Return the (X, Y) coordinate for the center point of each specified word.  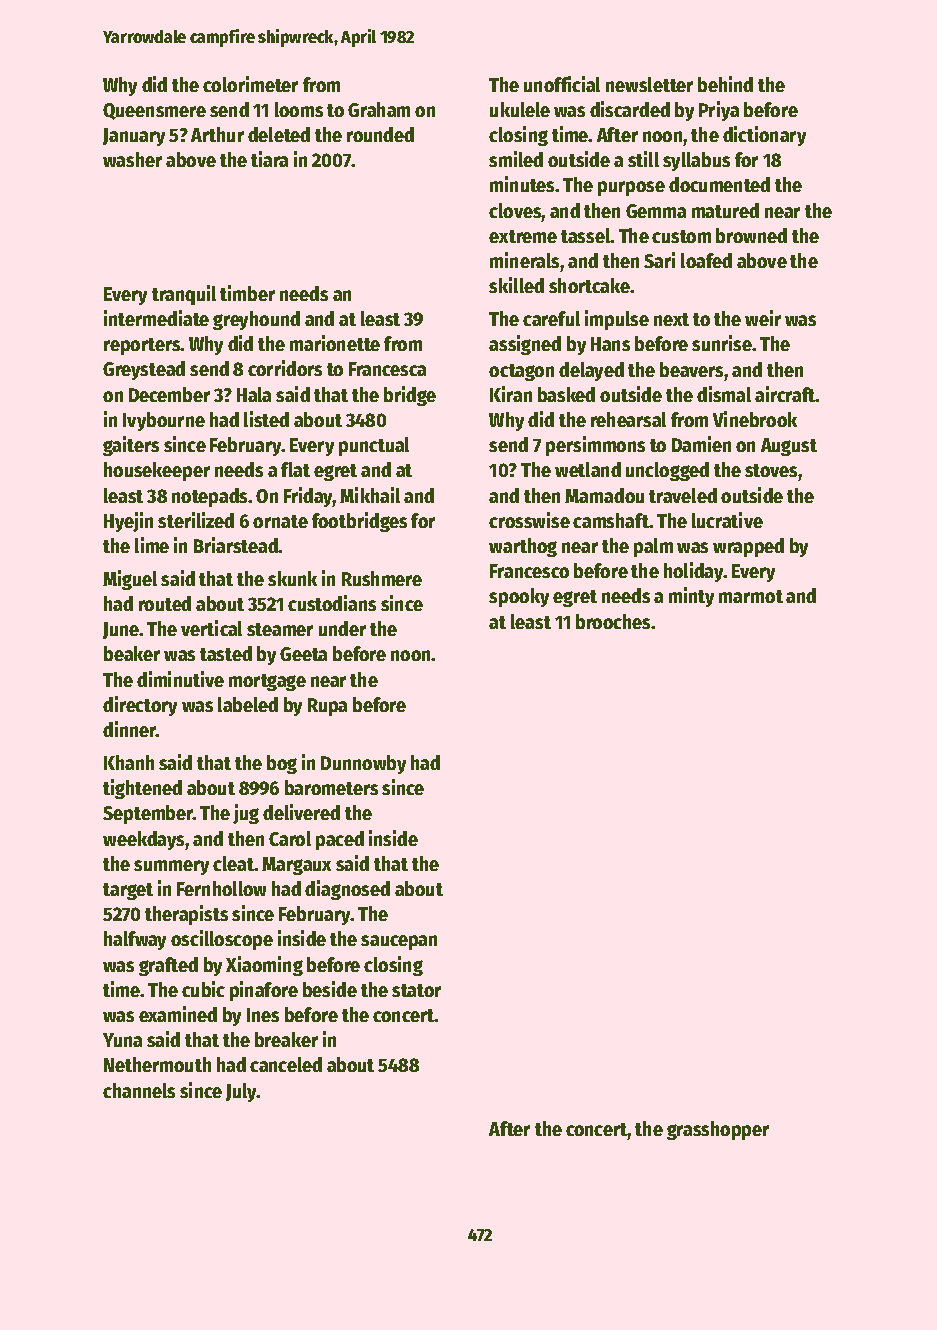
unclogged (667, 471)
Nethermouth (157, 1064)
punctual (374, 446)
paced (340, 840)
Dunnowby (363, 764)
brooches (613, 621)
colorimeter (250, 84)
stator (416, 990)
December (169, 394)
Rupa (327, 707)
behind (725, 84)
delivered (301, 812)
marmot (751, 596)
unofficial (562, 84)
